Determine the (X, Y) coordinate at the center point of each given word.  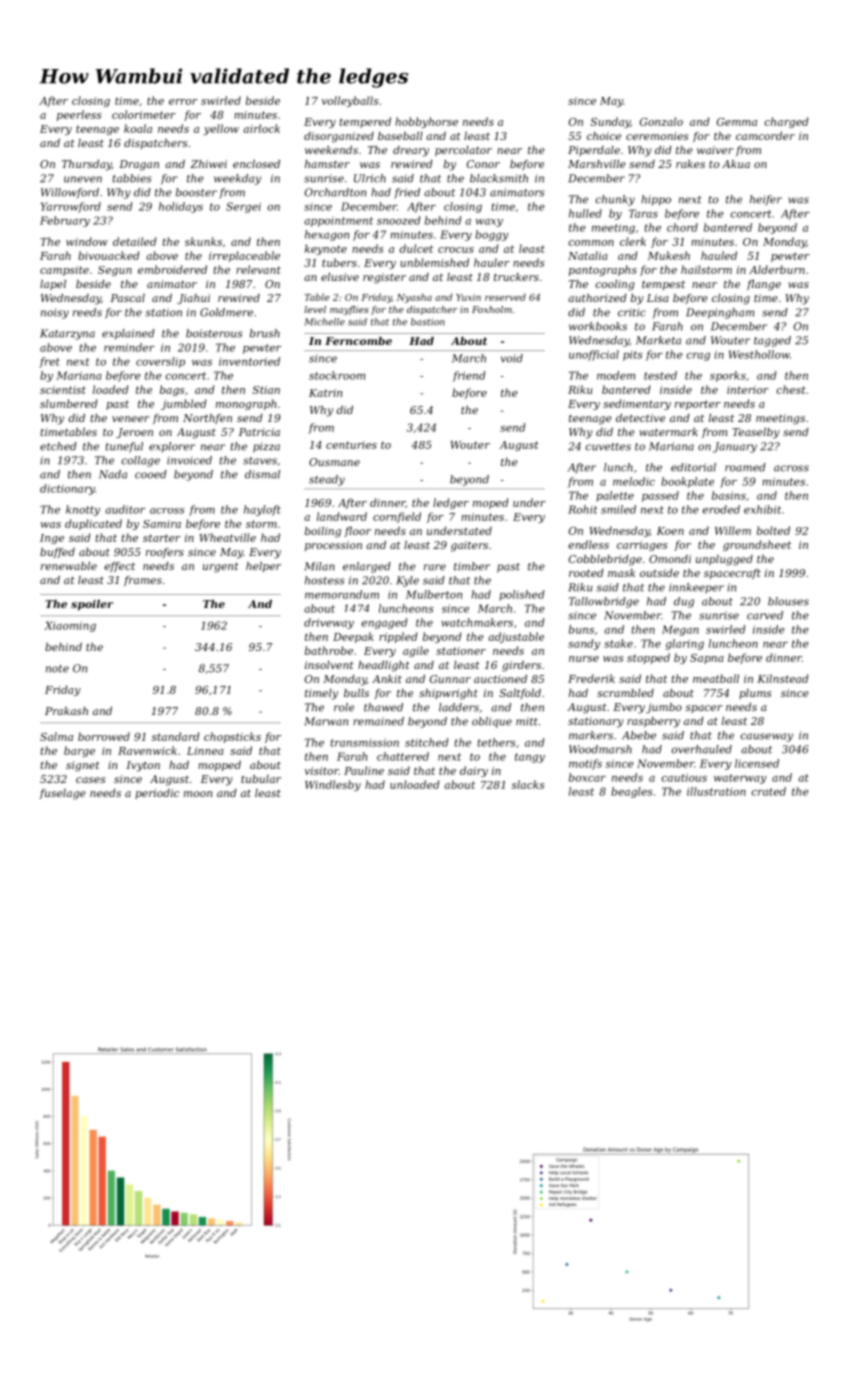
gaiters (469, 546)
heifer (766, 200)
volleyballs (350, 101)
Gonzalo (661, 121)
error (183, 102)
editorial (693, 467)
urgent (221, 567)
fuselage (63, 794)
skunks (203, 241)
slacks (528, 784)
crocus (456, 250)
